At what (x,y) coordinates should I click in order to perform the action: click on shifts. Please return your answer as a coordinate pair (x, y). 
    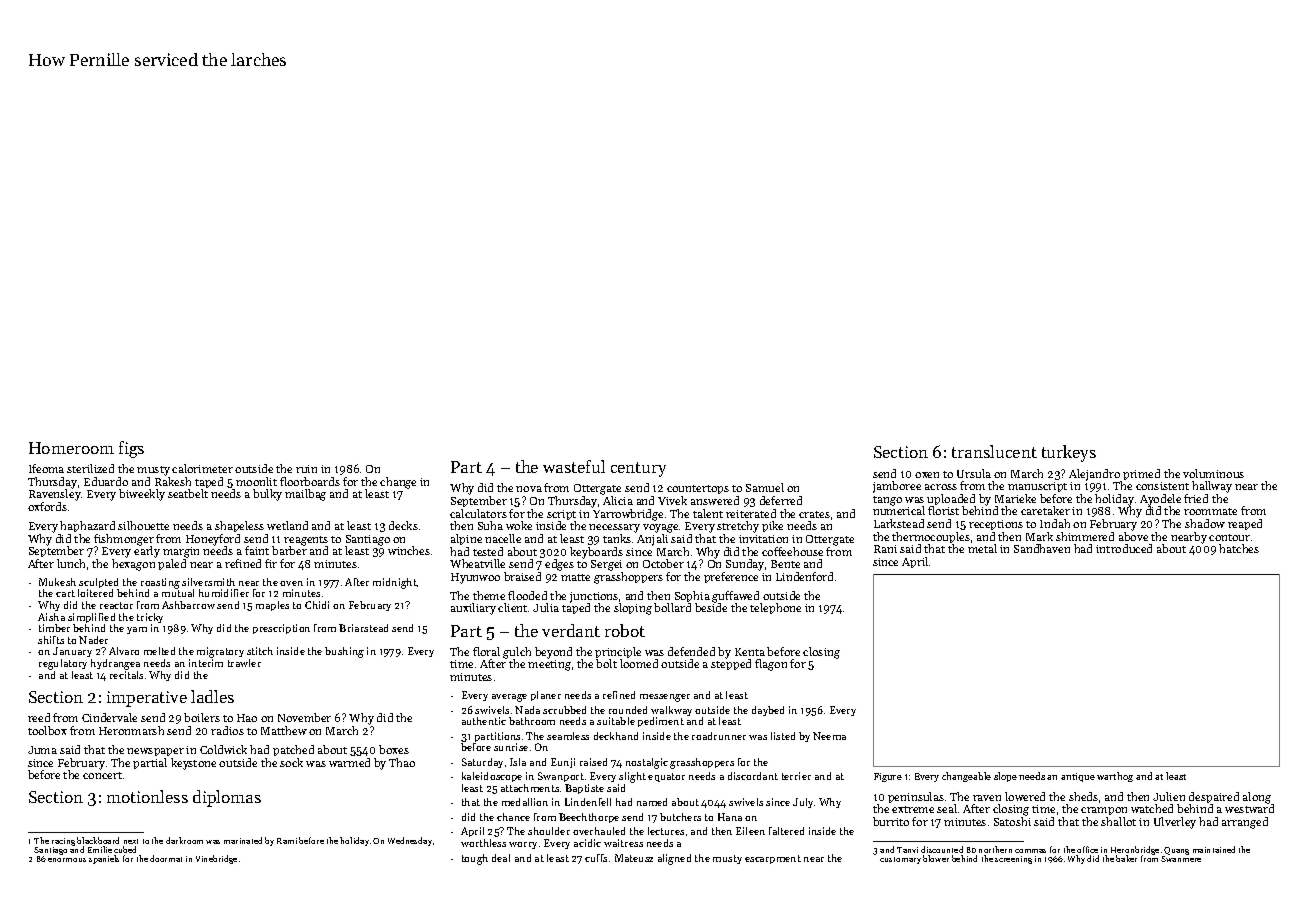
    Looking at the image, I should click on (51, 640).
